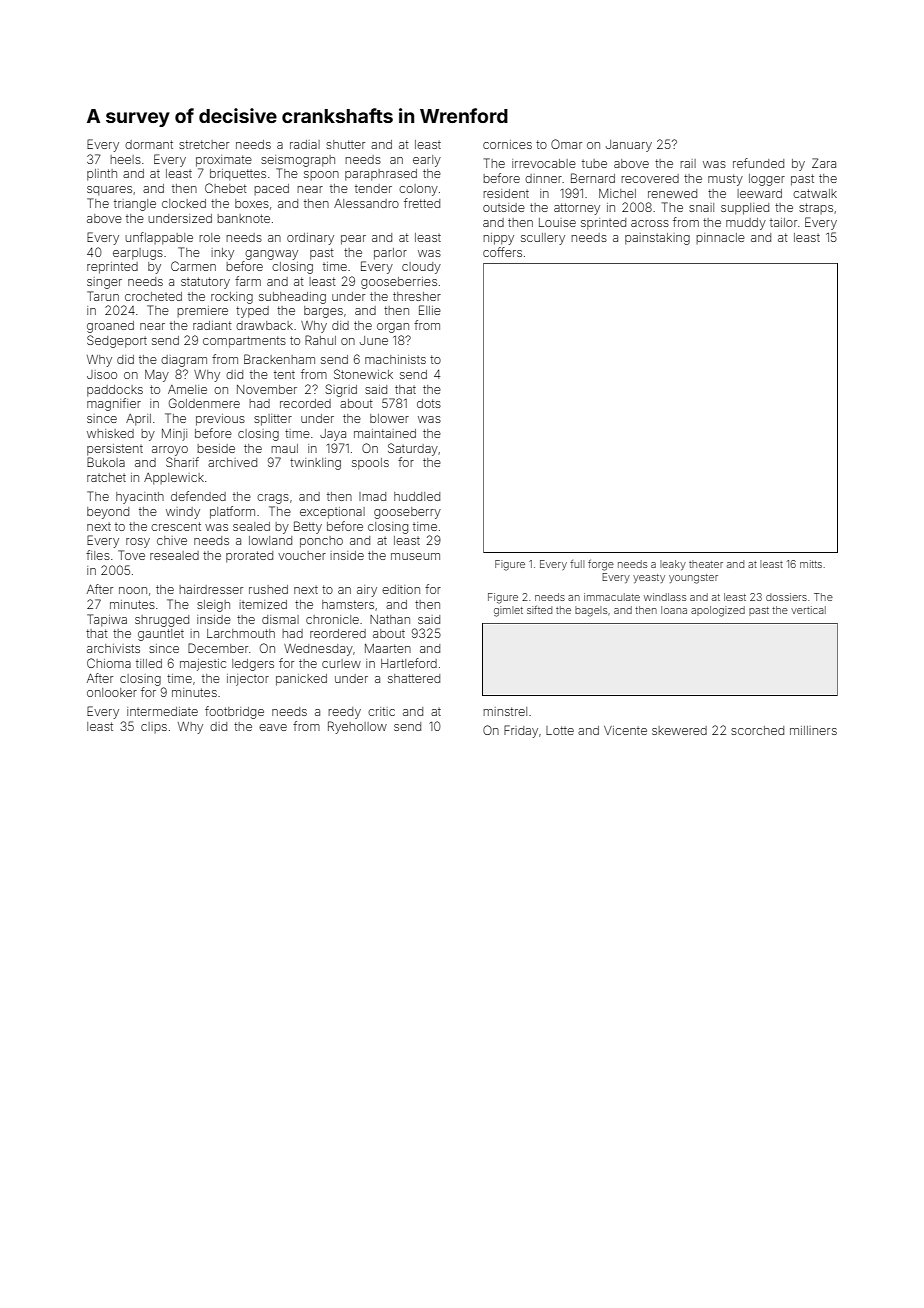  Describe the element at coordinates (507, 144) in the screenshot. I see `cornices` at that location.
